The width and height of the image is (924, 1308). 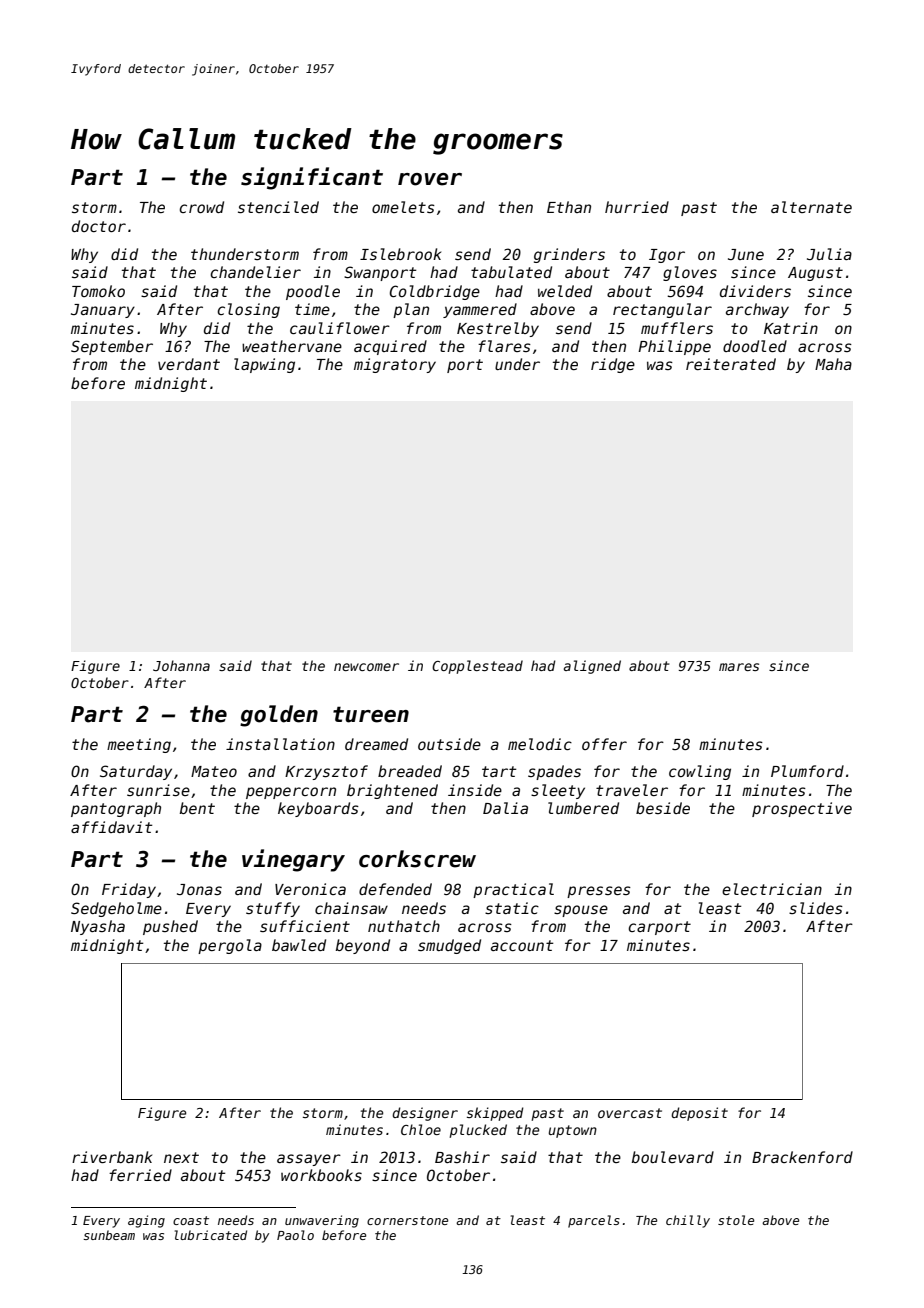 What do you see at coordinates (248, 310) in the image?
I see `closing` at bounding box center [248, 310].
